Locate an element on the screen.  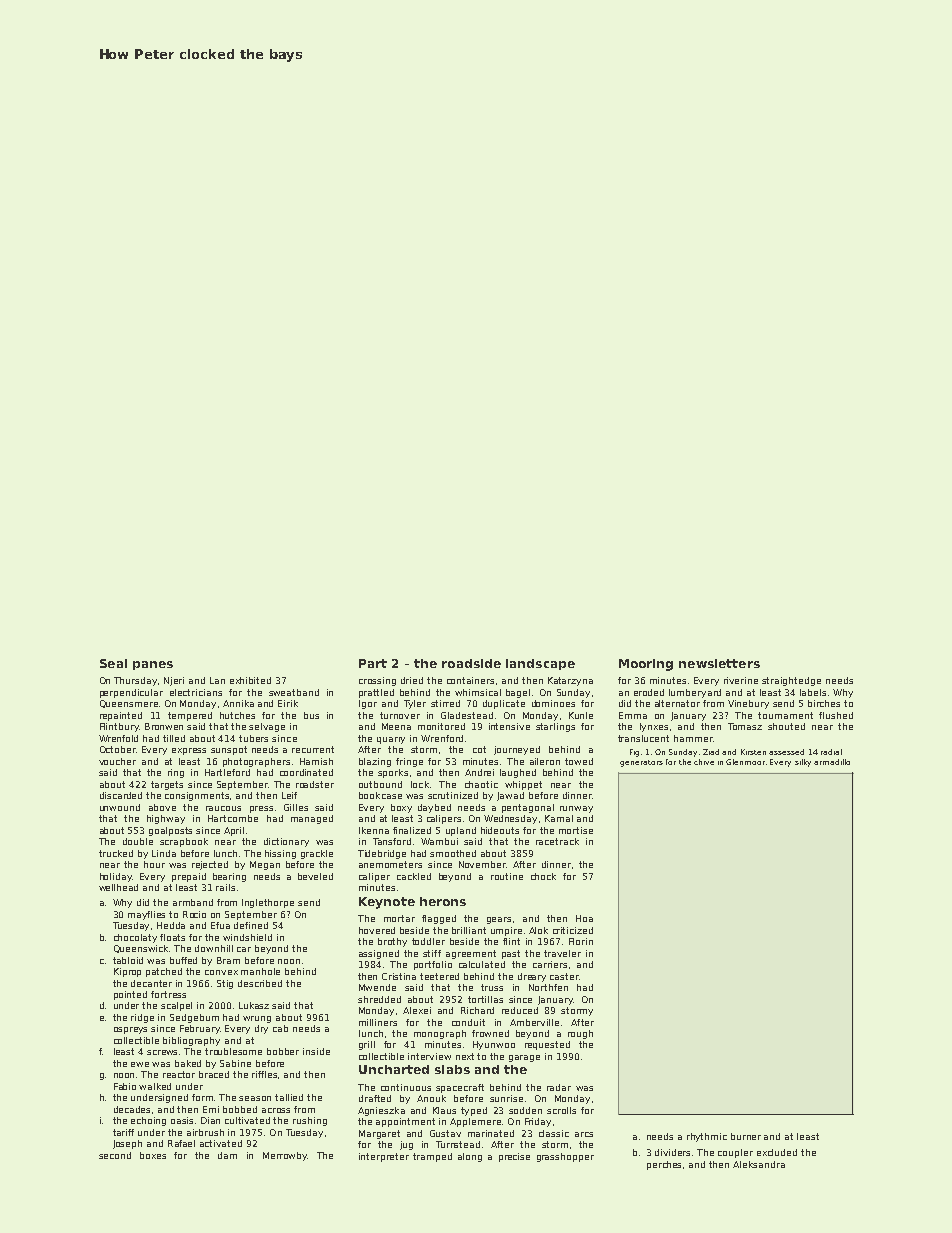
rushing is located at coordinates (310, 1121).
